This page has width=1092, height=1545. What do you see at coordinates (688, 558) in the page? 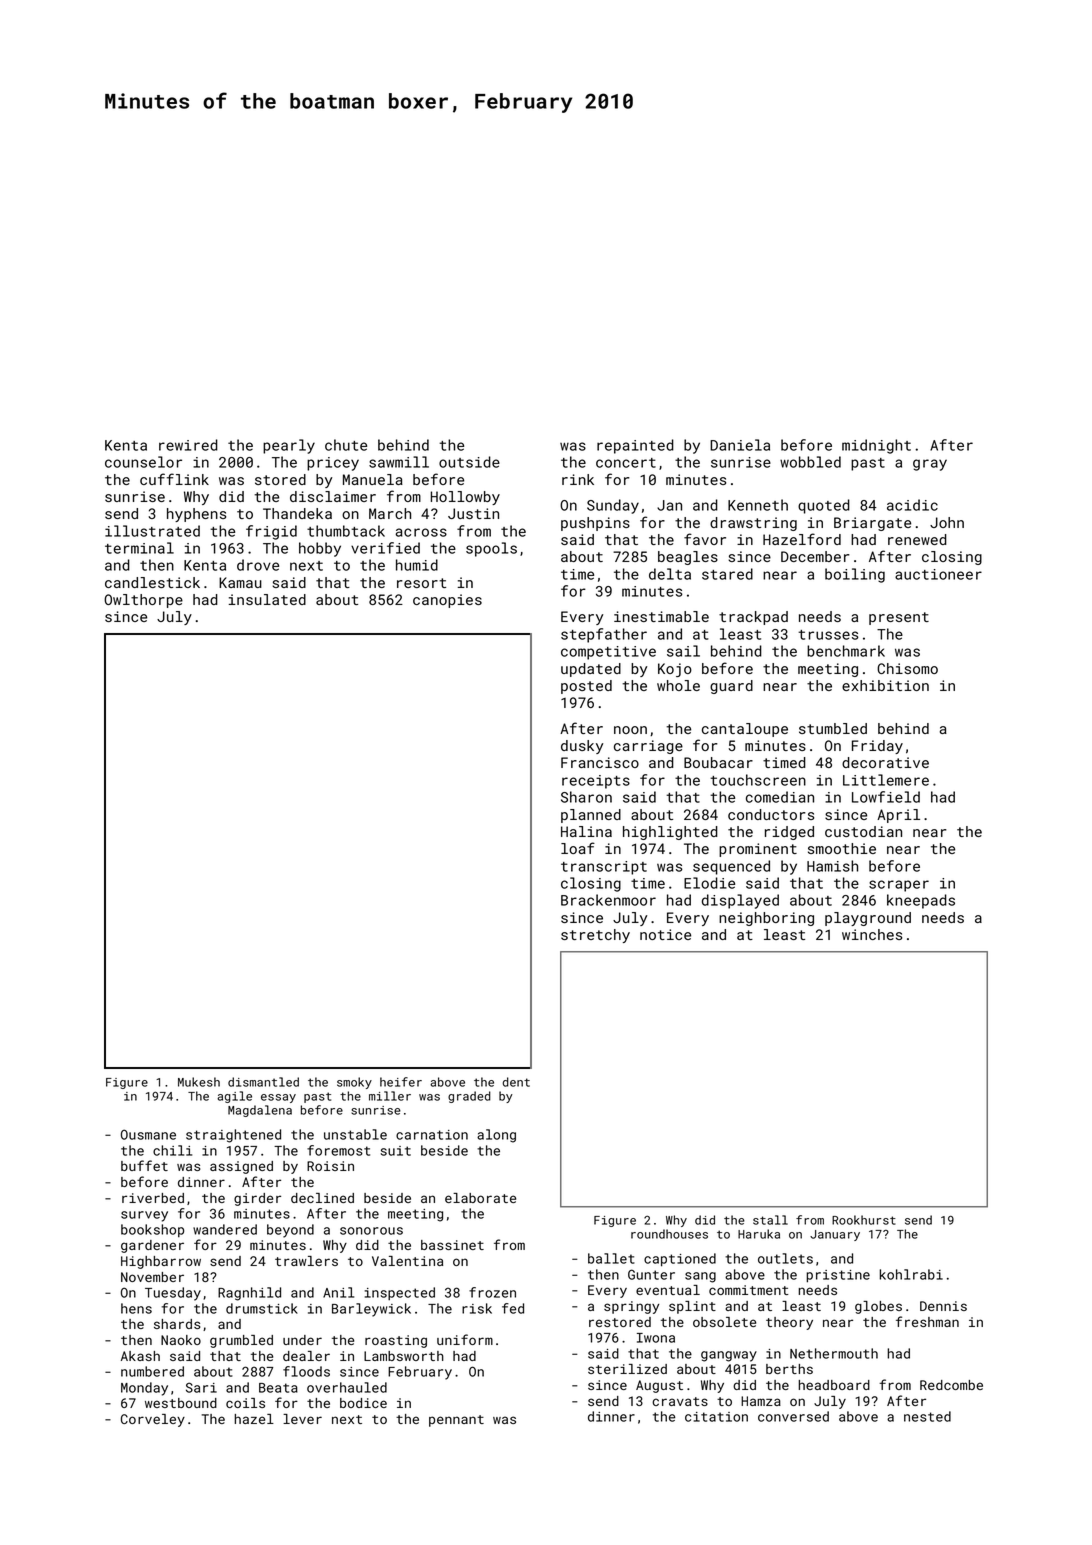
I see `beagles` at bounding box center [688, 558].
